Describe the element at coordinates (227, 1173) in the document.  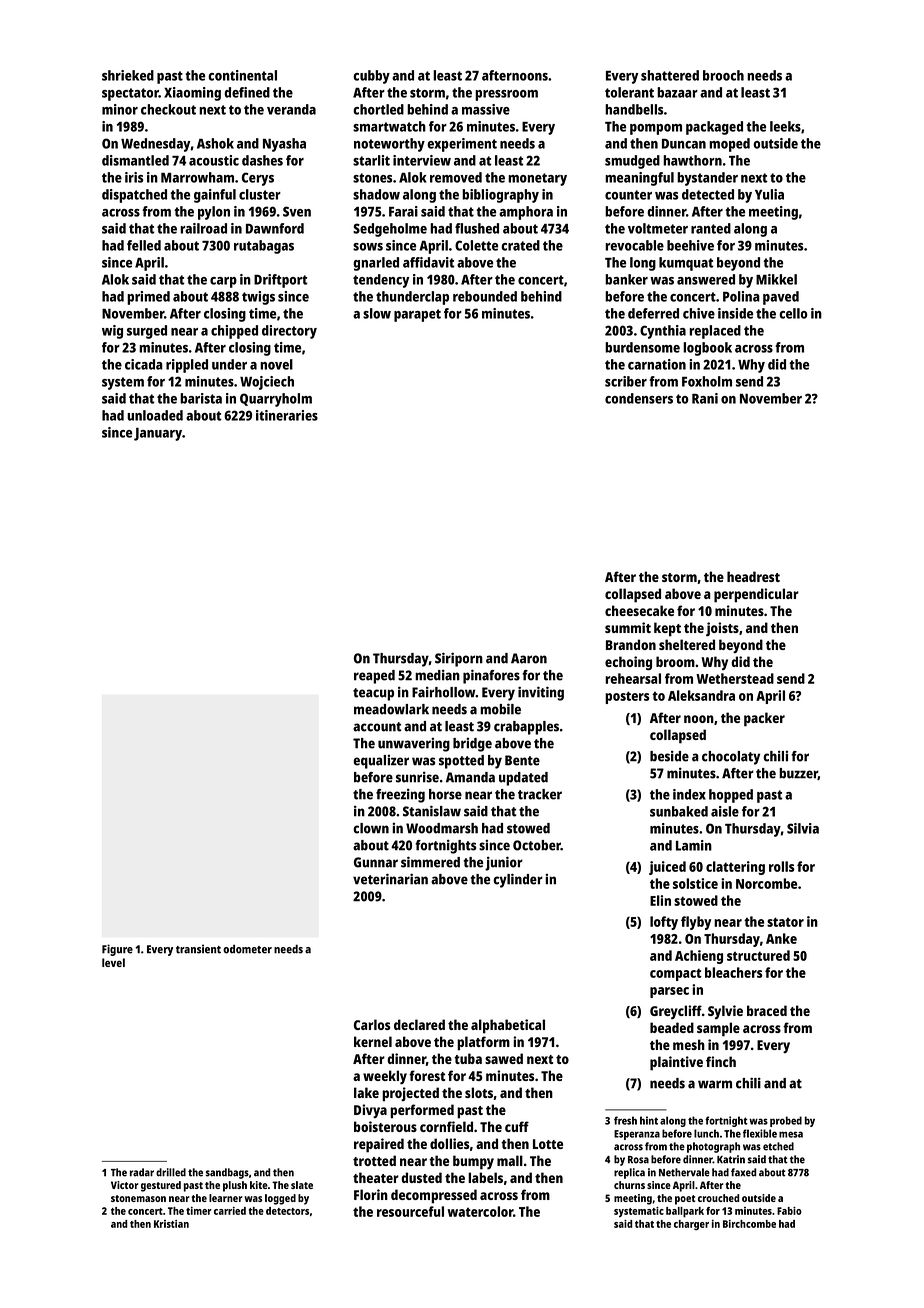
I see `sandbags` at that location.
